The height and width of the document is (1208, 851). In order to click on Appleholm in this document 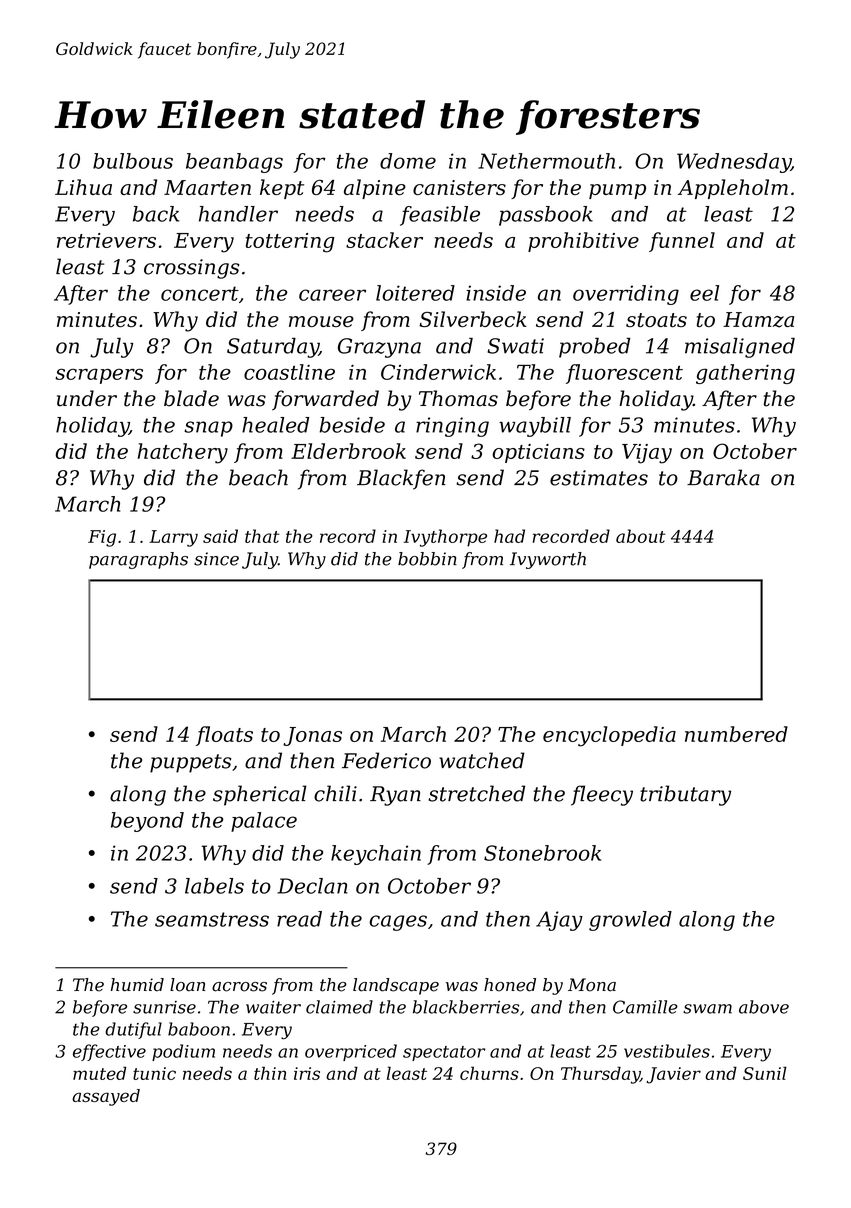, I will do `click(733, 189)`.
